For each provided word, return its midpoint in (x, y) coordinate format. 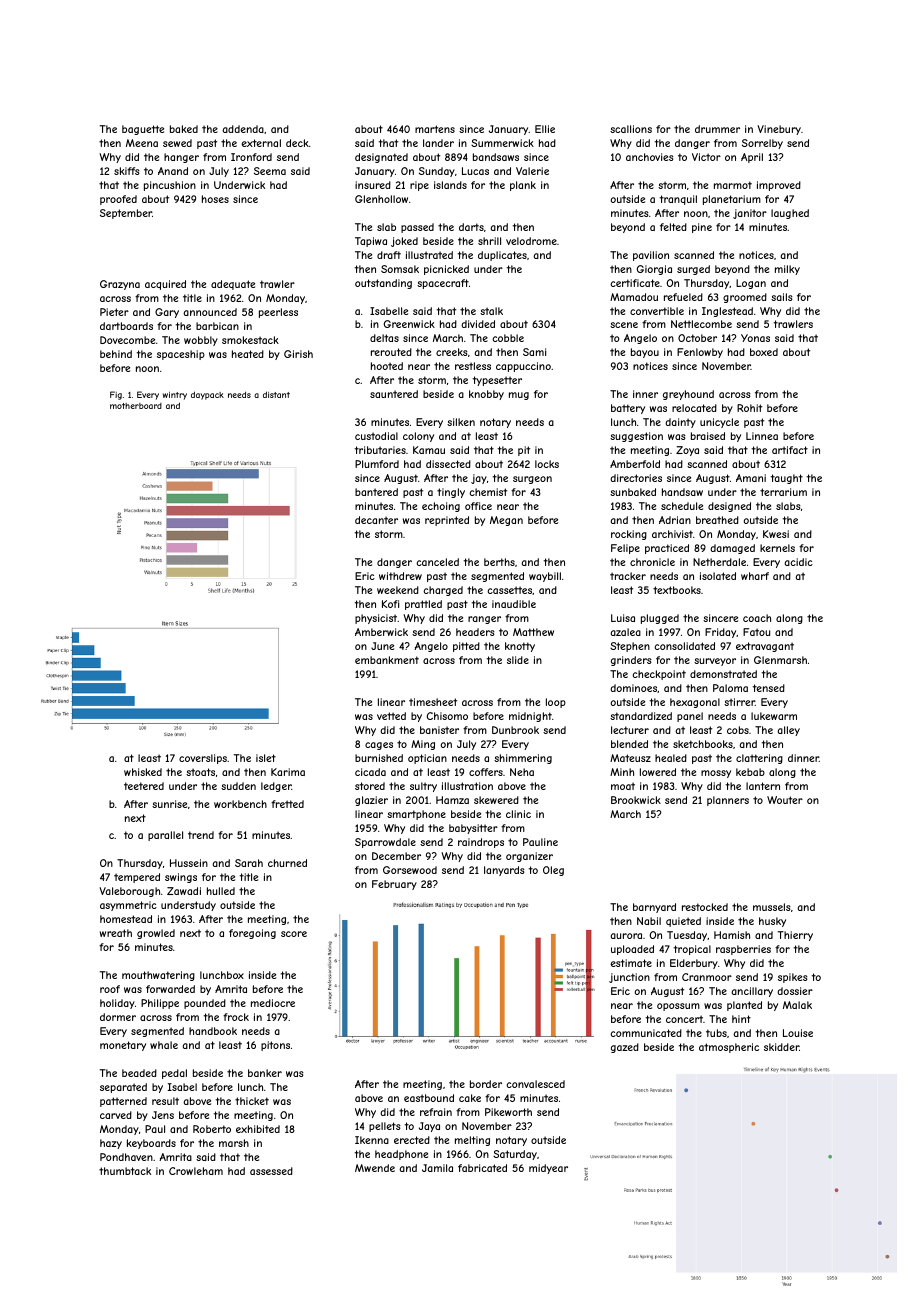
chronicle (652, 562)
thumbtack (125, 1171)
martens (435, 129)
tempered (137, 878)
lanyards (504, 871)
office (478, 506)
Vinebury (779, 130)
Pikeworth (508, 1112)
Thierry (795, 936)
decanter (376, 520)
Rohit (749, 408)
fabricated (482, 1168)
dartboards (126, 326)
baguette (143, 130)
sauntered (394, 394)
